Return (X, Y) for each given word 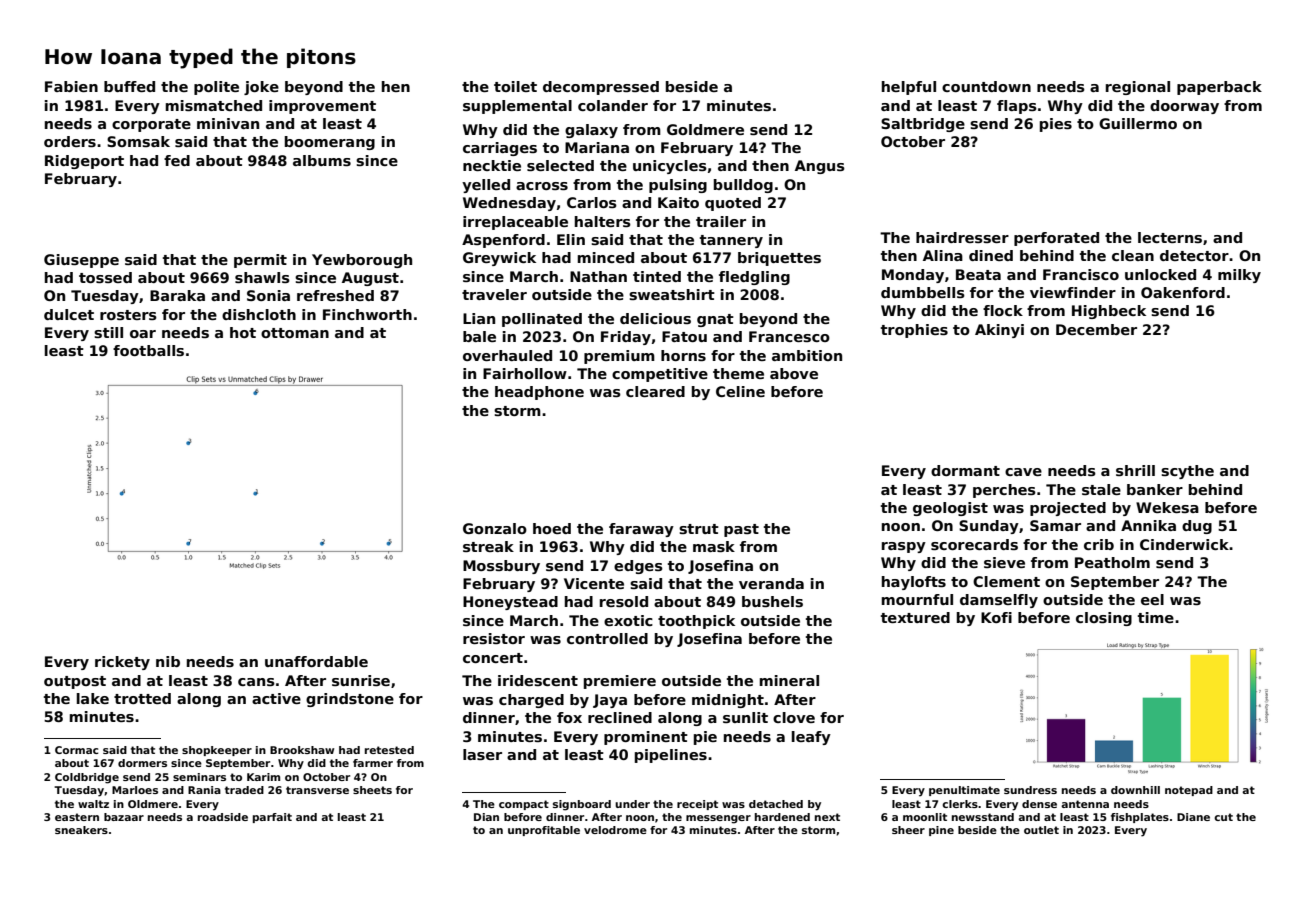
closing (1104, 619)
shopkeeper (217, 751)
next (827, 817)
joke (261, 88)
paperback (1219, 88)
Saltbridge (923, 125)
